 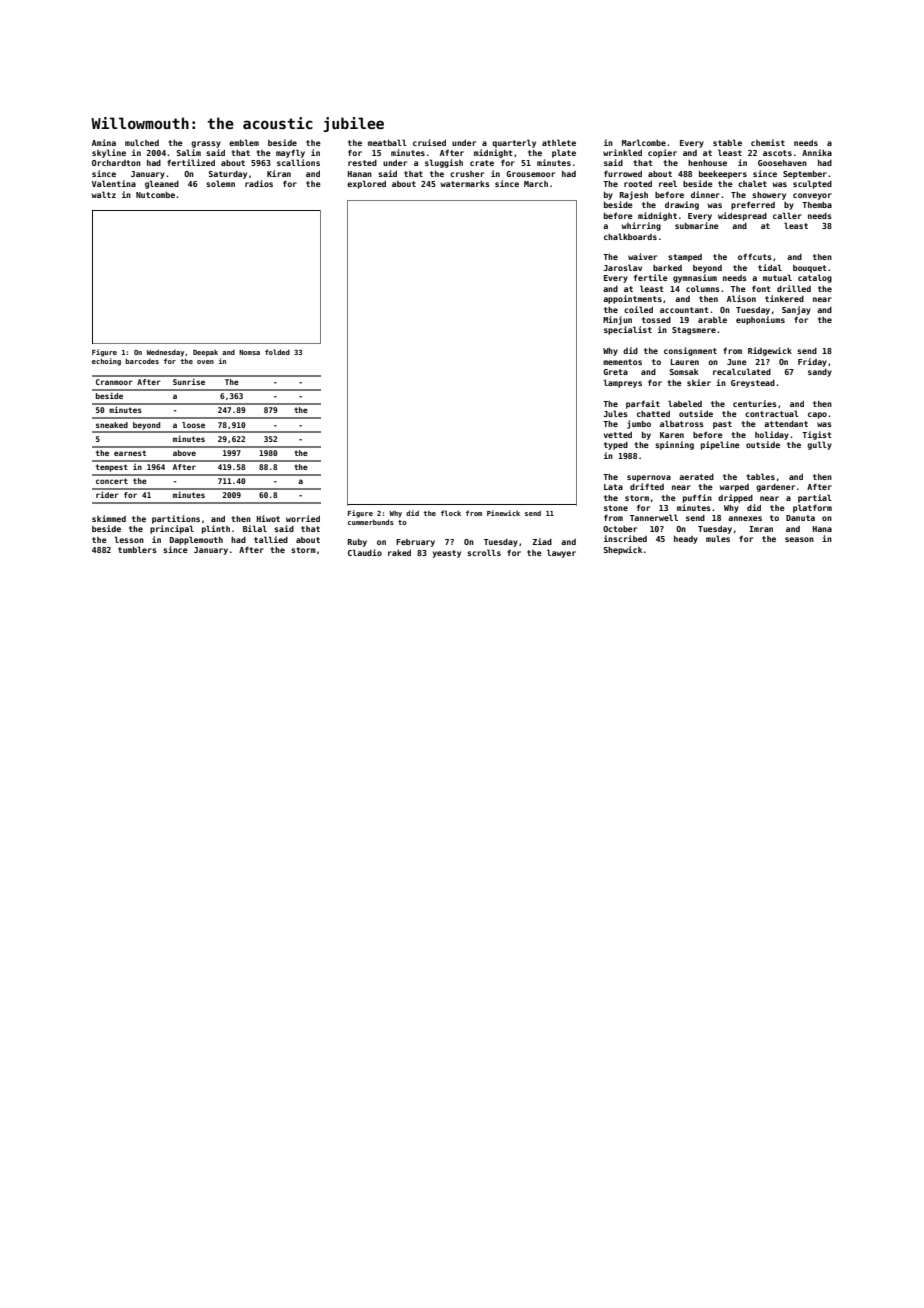 What do you see at coordinates (561, 553) in the document?
I see `lawyer` at bounding box center [561, 553].
